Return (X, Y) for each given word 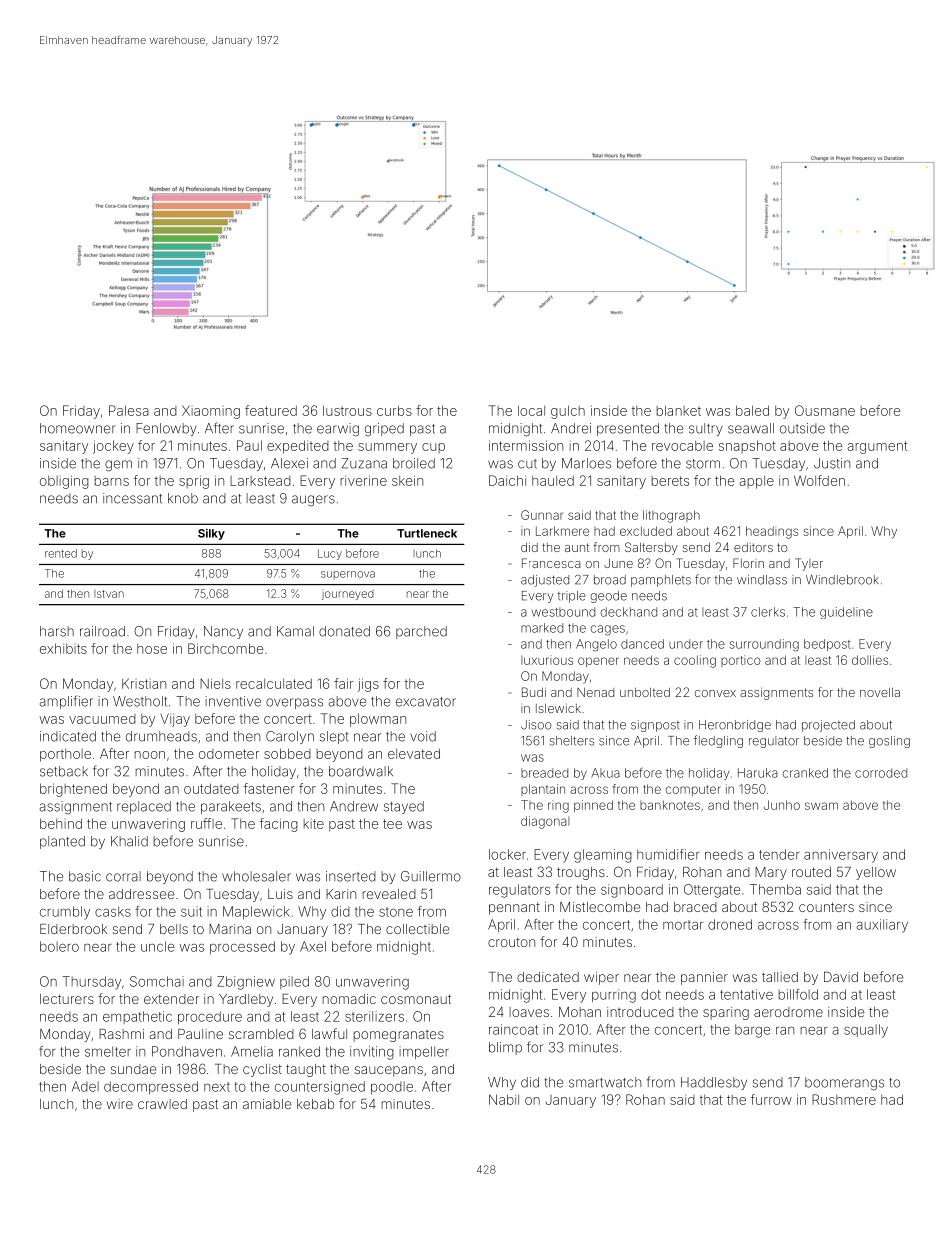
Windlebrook (842, 580)
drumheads (161, 736)
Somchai (157, 981)
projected (828, 726)
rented (61, 553)
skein (407, 480)
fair (344, 683)
